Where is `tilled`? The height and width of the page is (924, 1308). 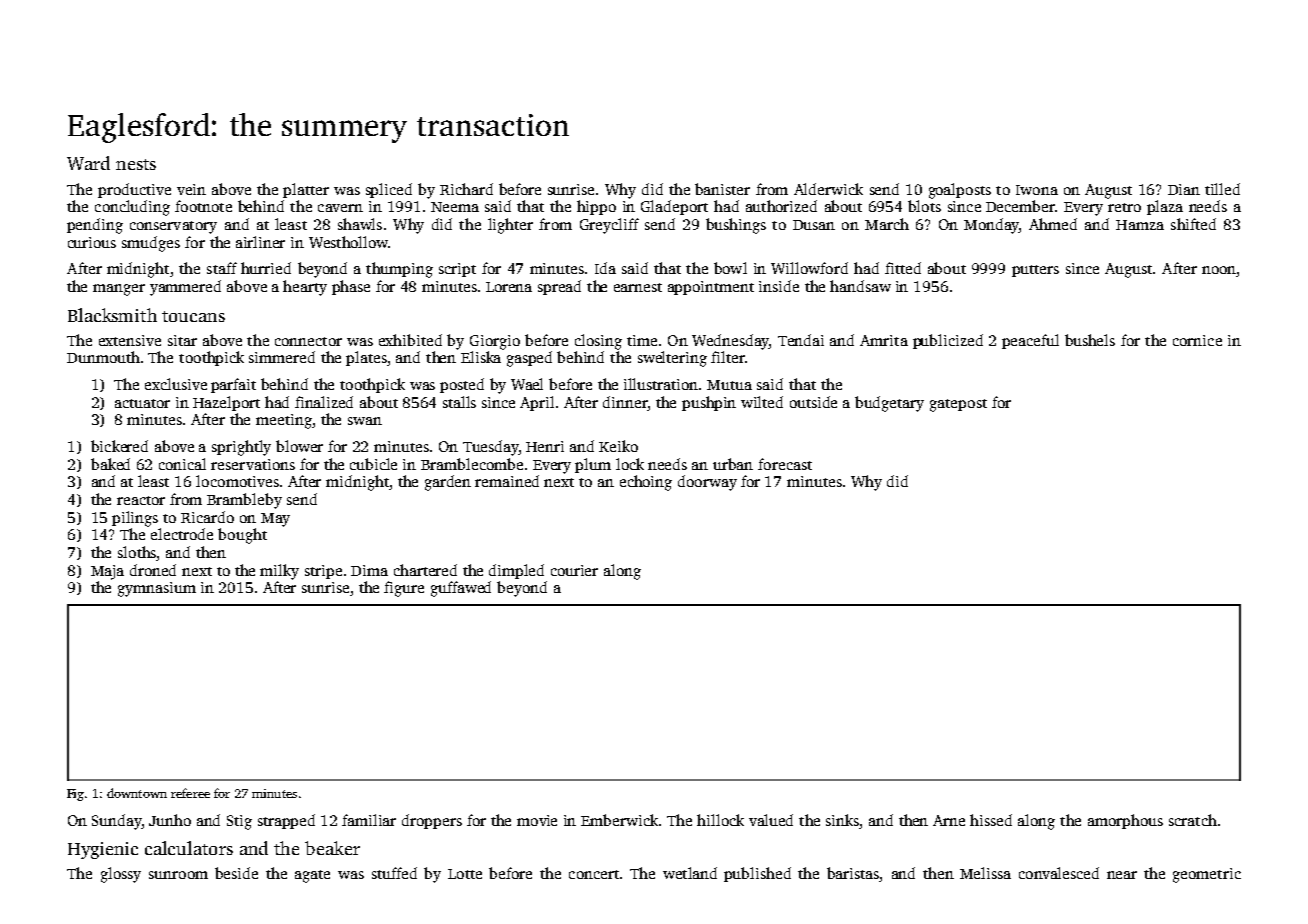
tilled is located at coordinates (1222, 189).
